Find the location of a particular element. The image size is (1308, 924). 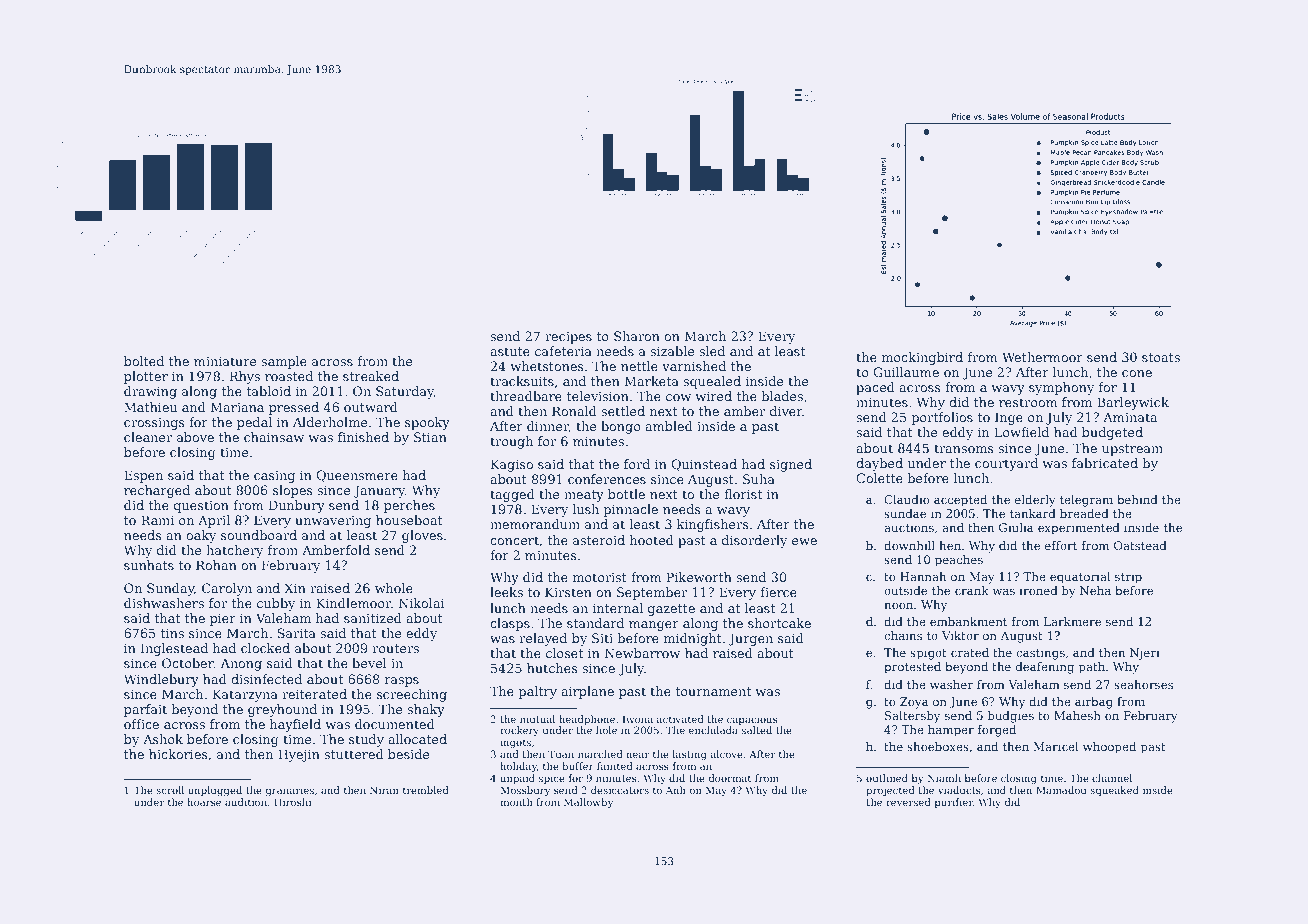

forged is located at coordinates (997, 731).
